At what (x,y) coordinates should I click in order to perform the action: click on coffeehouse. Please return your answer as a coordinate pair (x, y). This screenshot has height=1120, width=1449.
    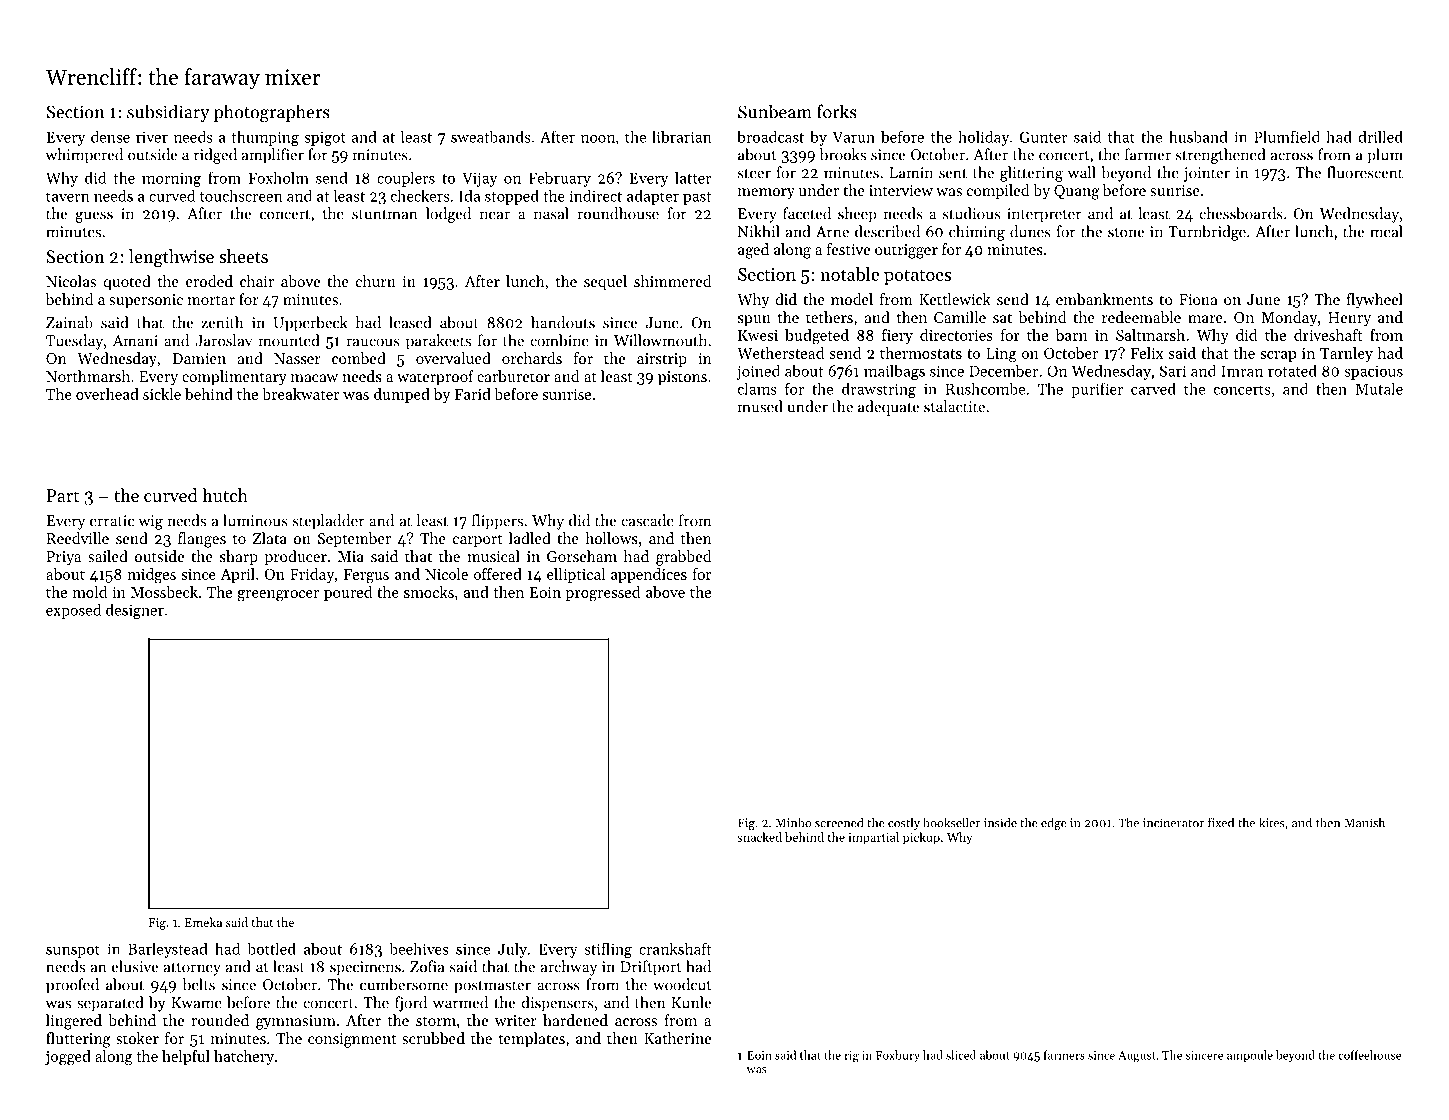
    Looking at the image, I should click on (1369, 1055).
